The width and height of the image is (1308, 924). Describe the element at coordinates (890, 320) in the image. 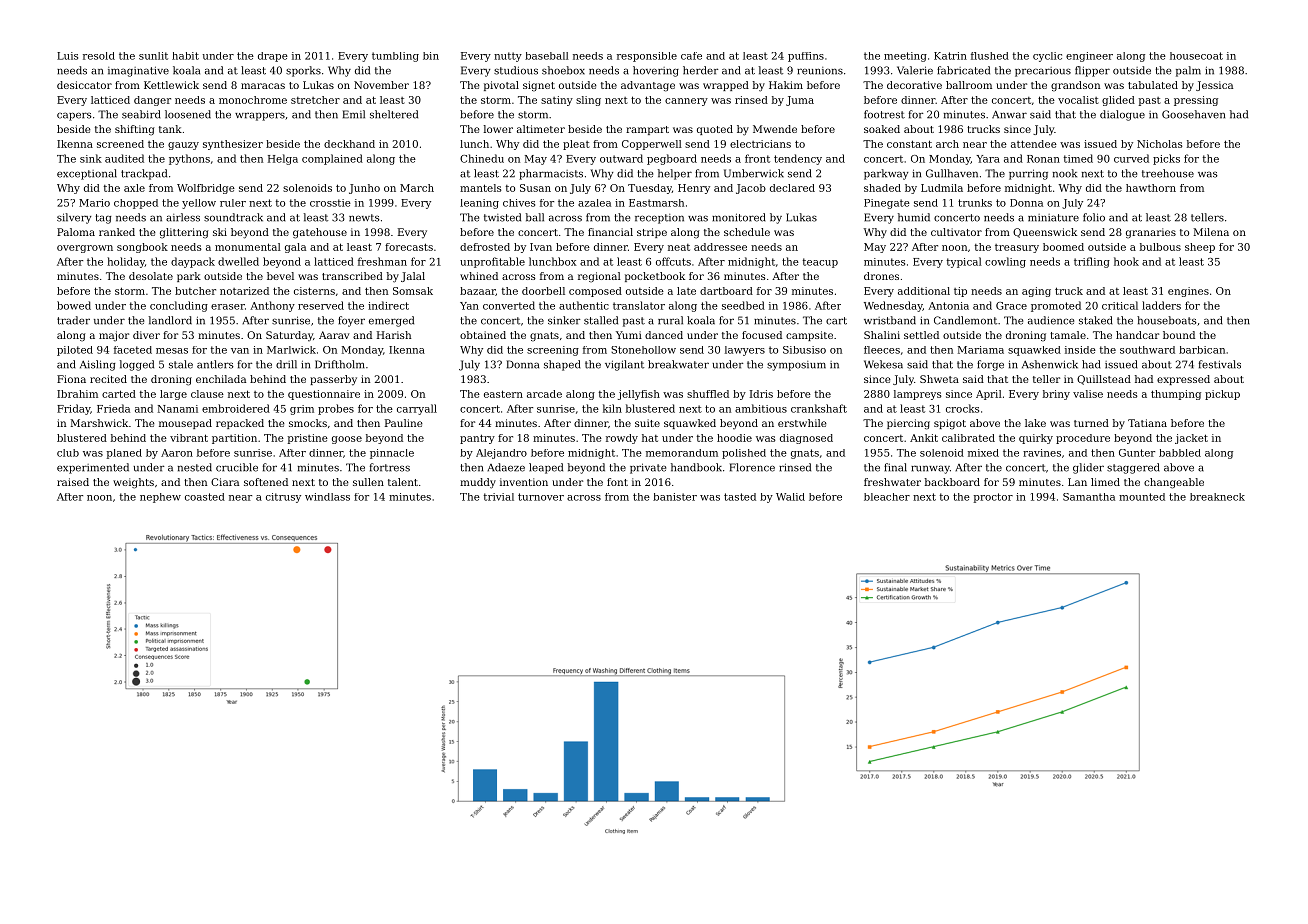

I see `wristband` at that location.
